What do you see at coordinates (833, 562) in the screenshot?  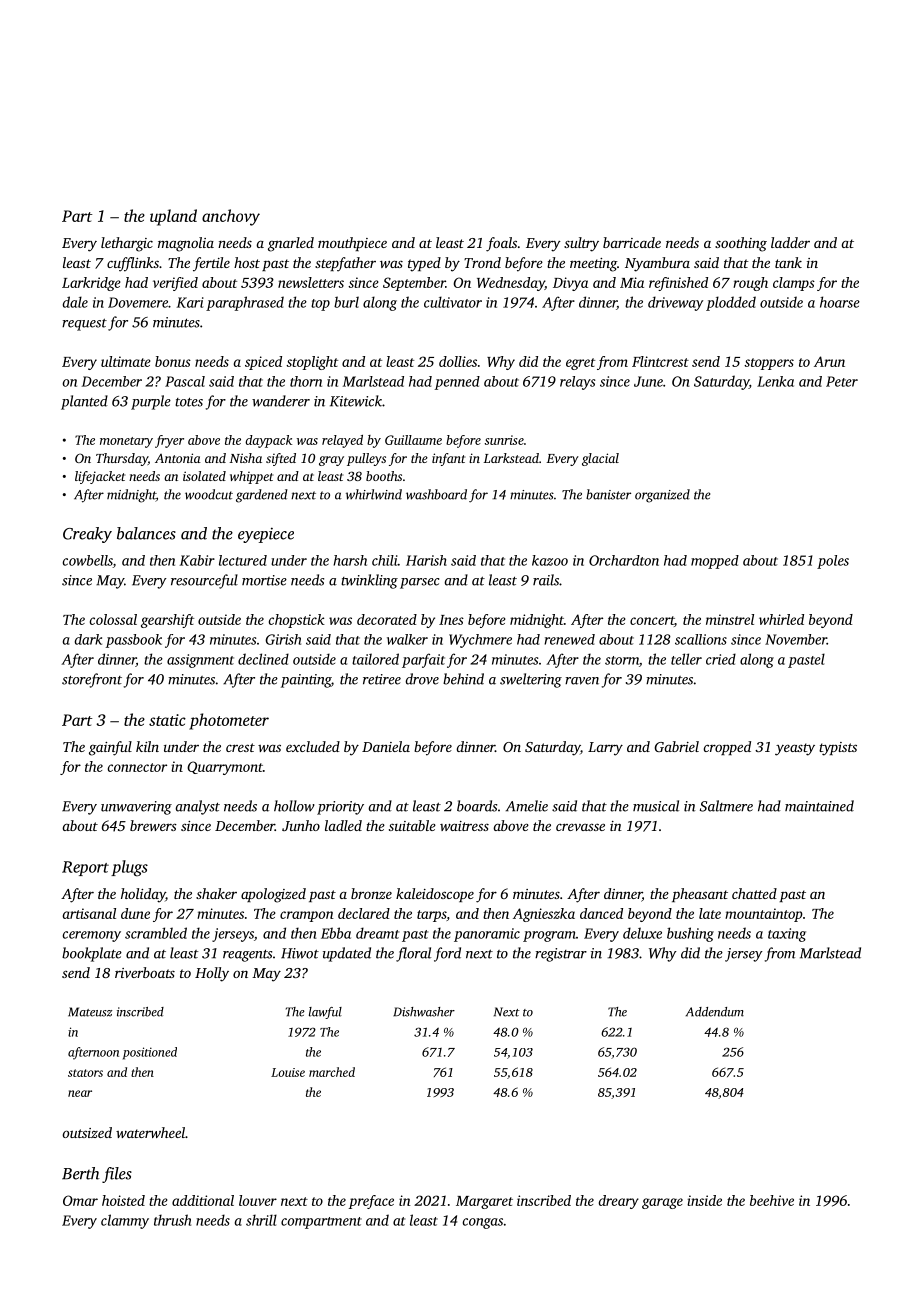 I see `poles` at bounding box center [833, 562].
